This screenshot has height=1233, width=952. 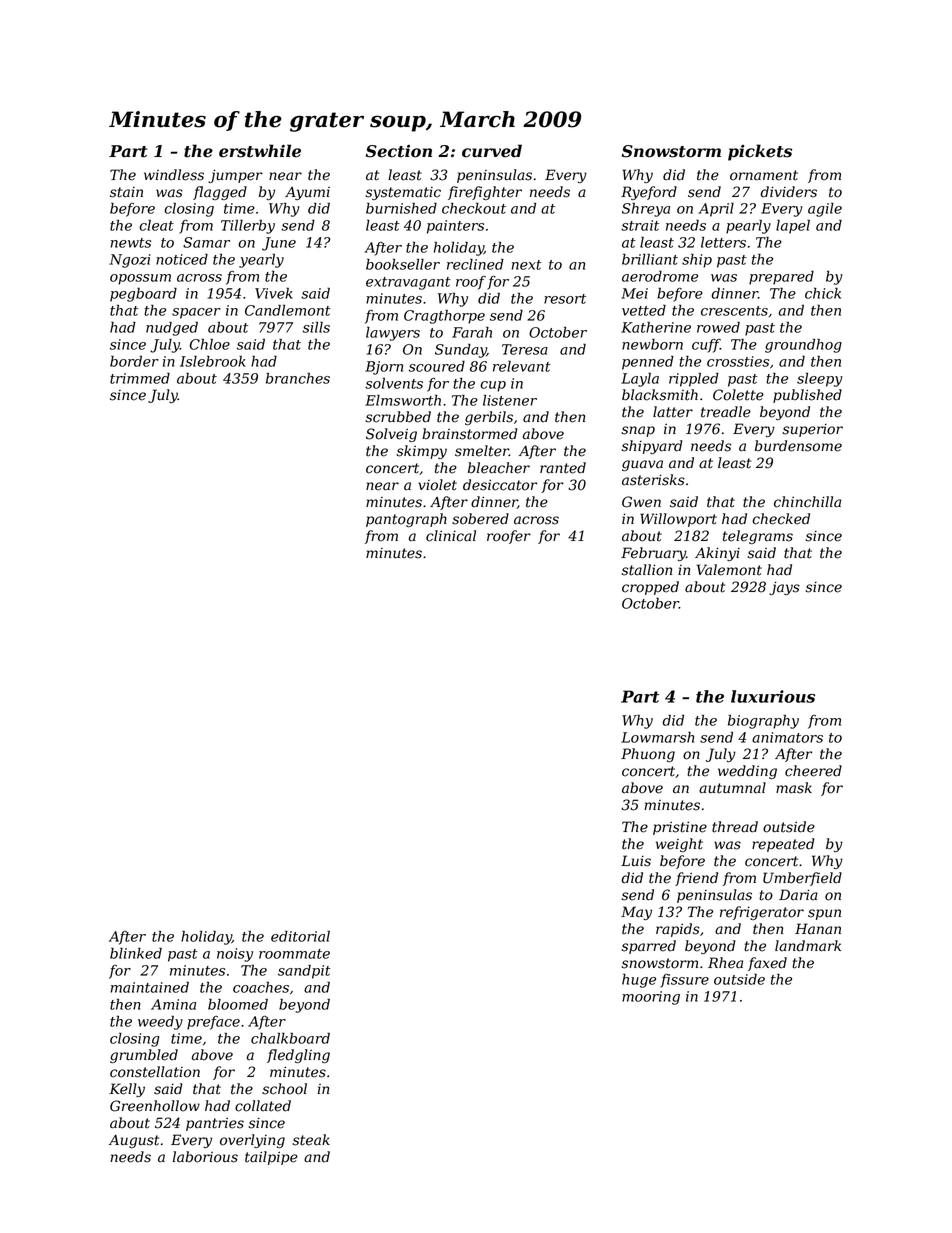 What do you see at coordinates (480, 519) in the screenshot?
I see `sobered` at bounding box center [480, 519].
